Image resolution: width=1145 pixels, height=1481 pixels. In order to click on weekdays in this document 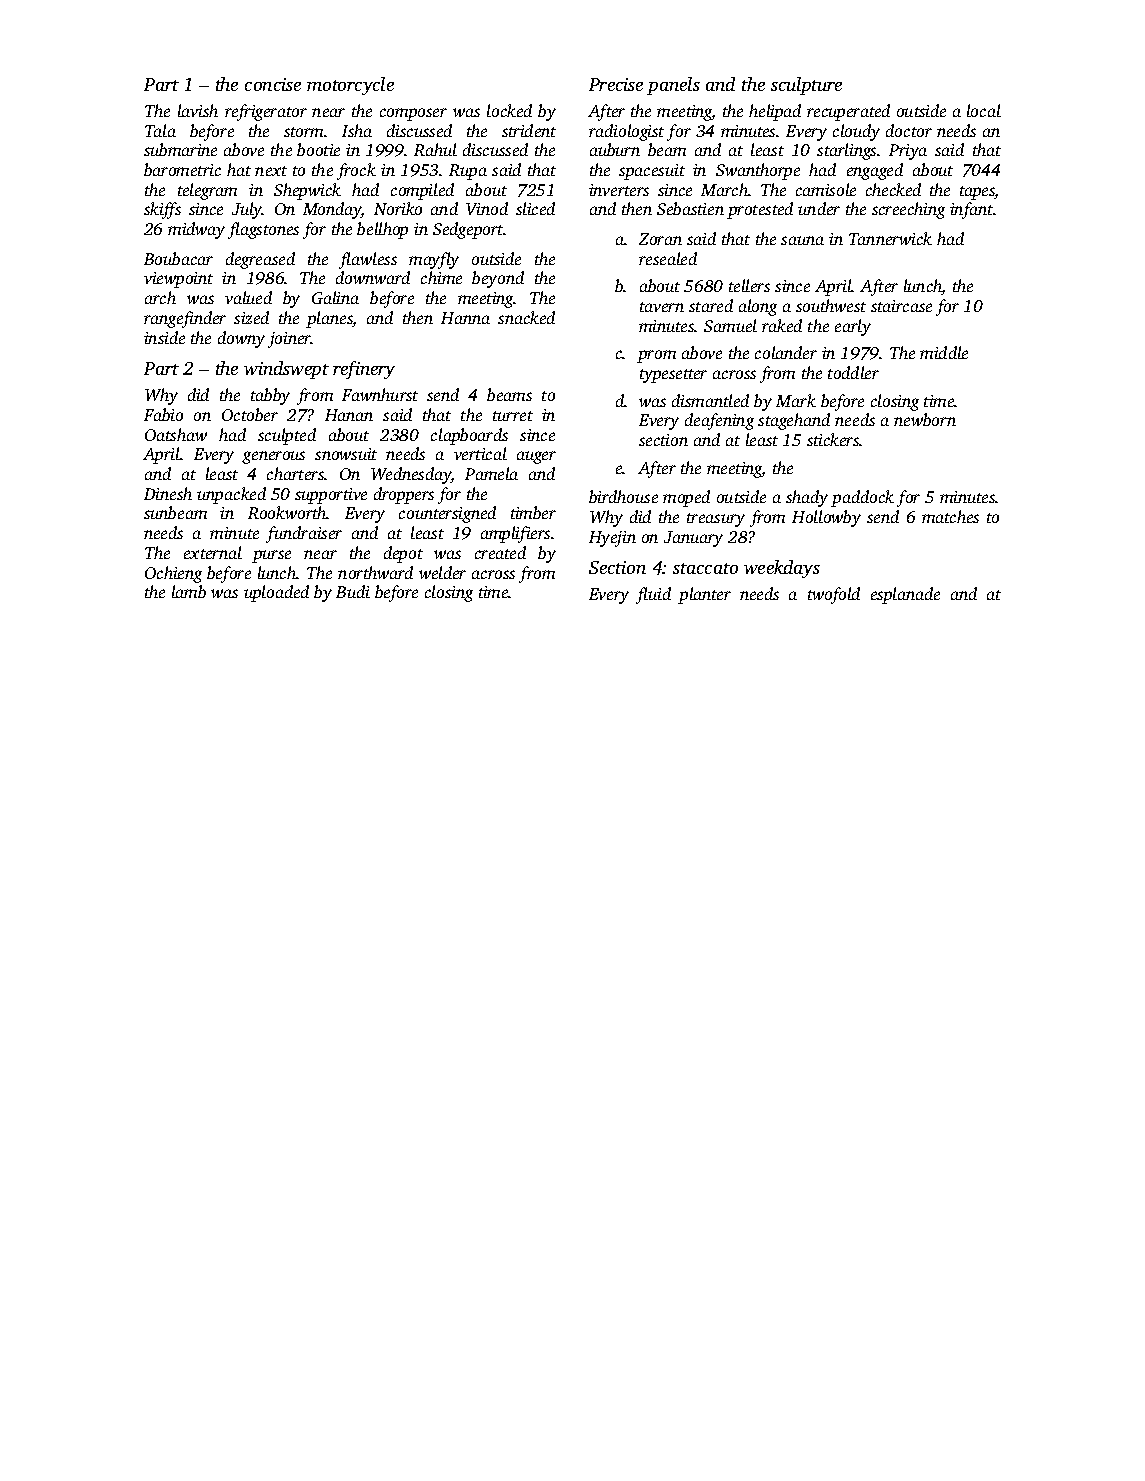, I will do `click(782, 569)`.
